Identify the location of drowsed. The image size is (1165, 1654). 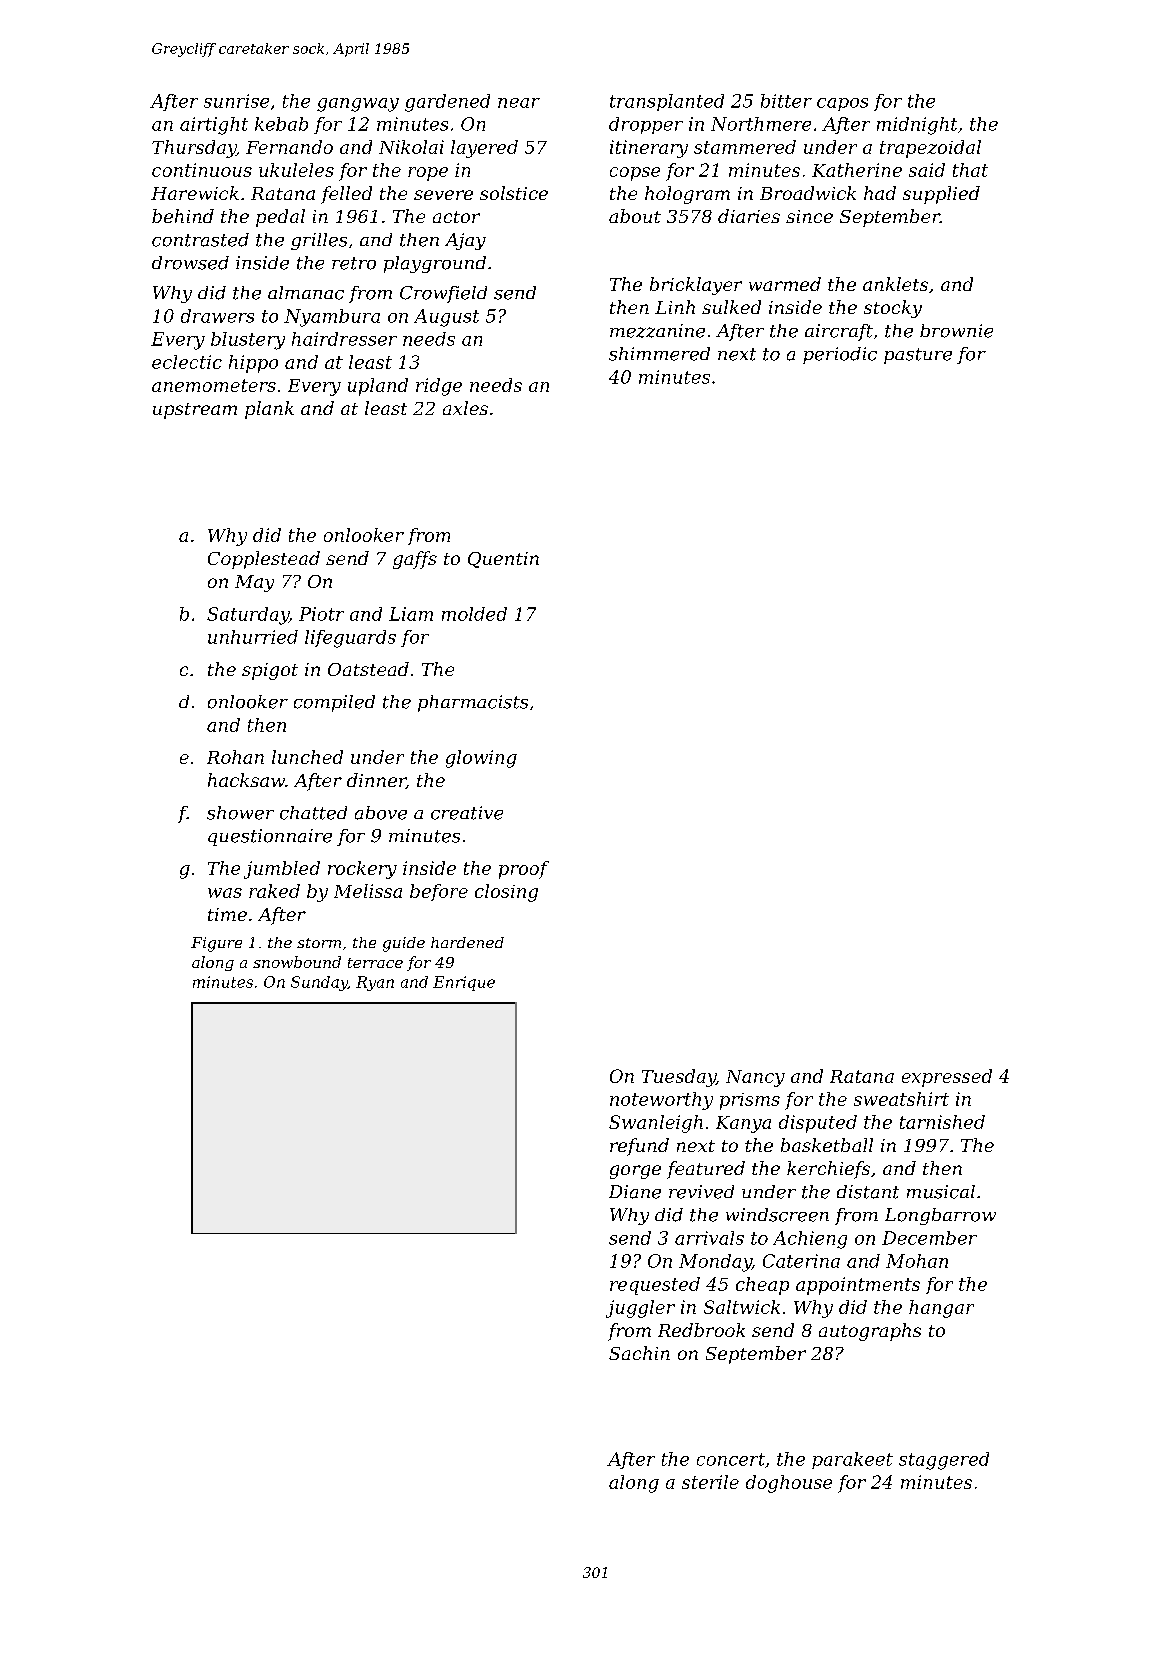
(190, 263).
